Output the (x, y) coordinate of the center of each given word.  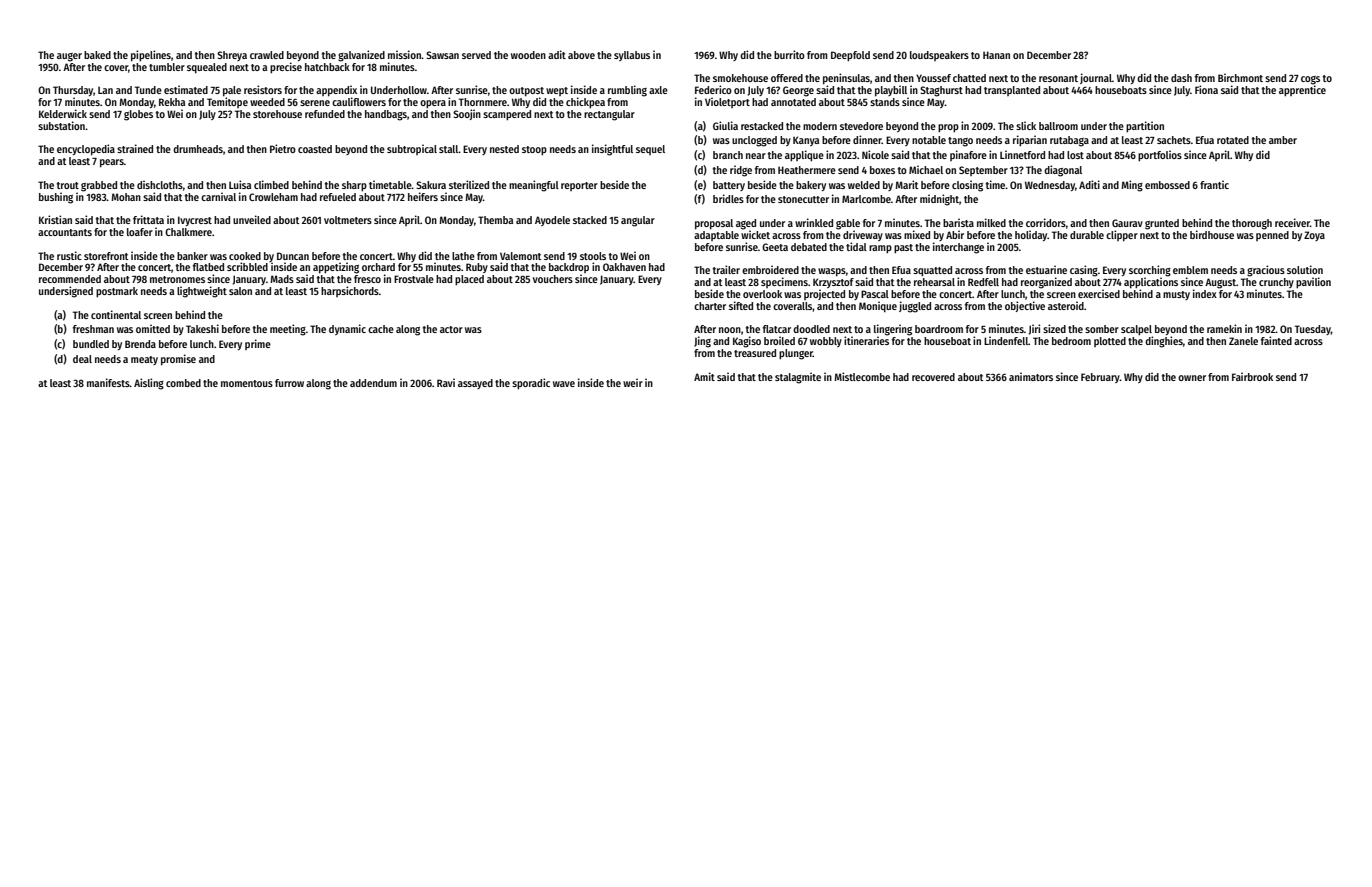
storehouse (277, 114)
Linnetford (1022, 154)
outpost (526, 92)
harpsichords (350, 291)
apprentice (1302, 90)
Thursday (73, 91)
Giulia (725, 125)
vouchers (553, 279)
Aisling (149, 384)
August (1220, 283)
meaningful (534, 186)
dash (1181, 78)
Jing (702, 342)
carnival (218, 196)
